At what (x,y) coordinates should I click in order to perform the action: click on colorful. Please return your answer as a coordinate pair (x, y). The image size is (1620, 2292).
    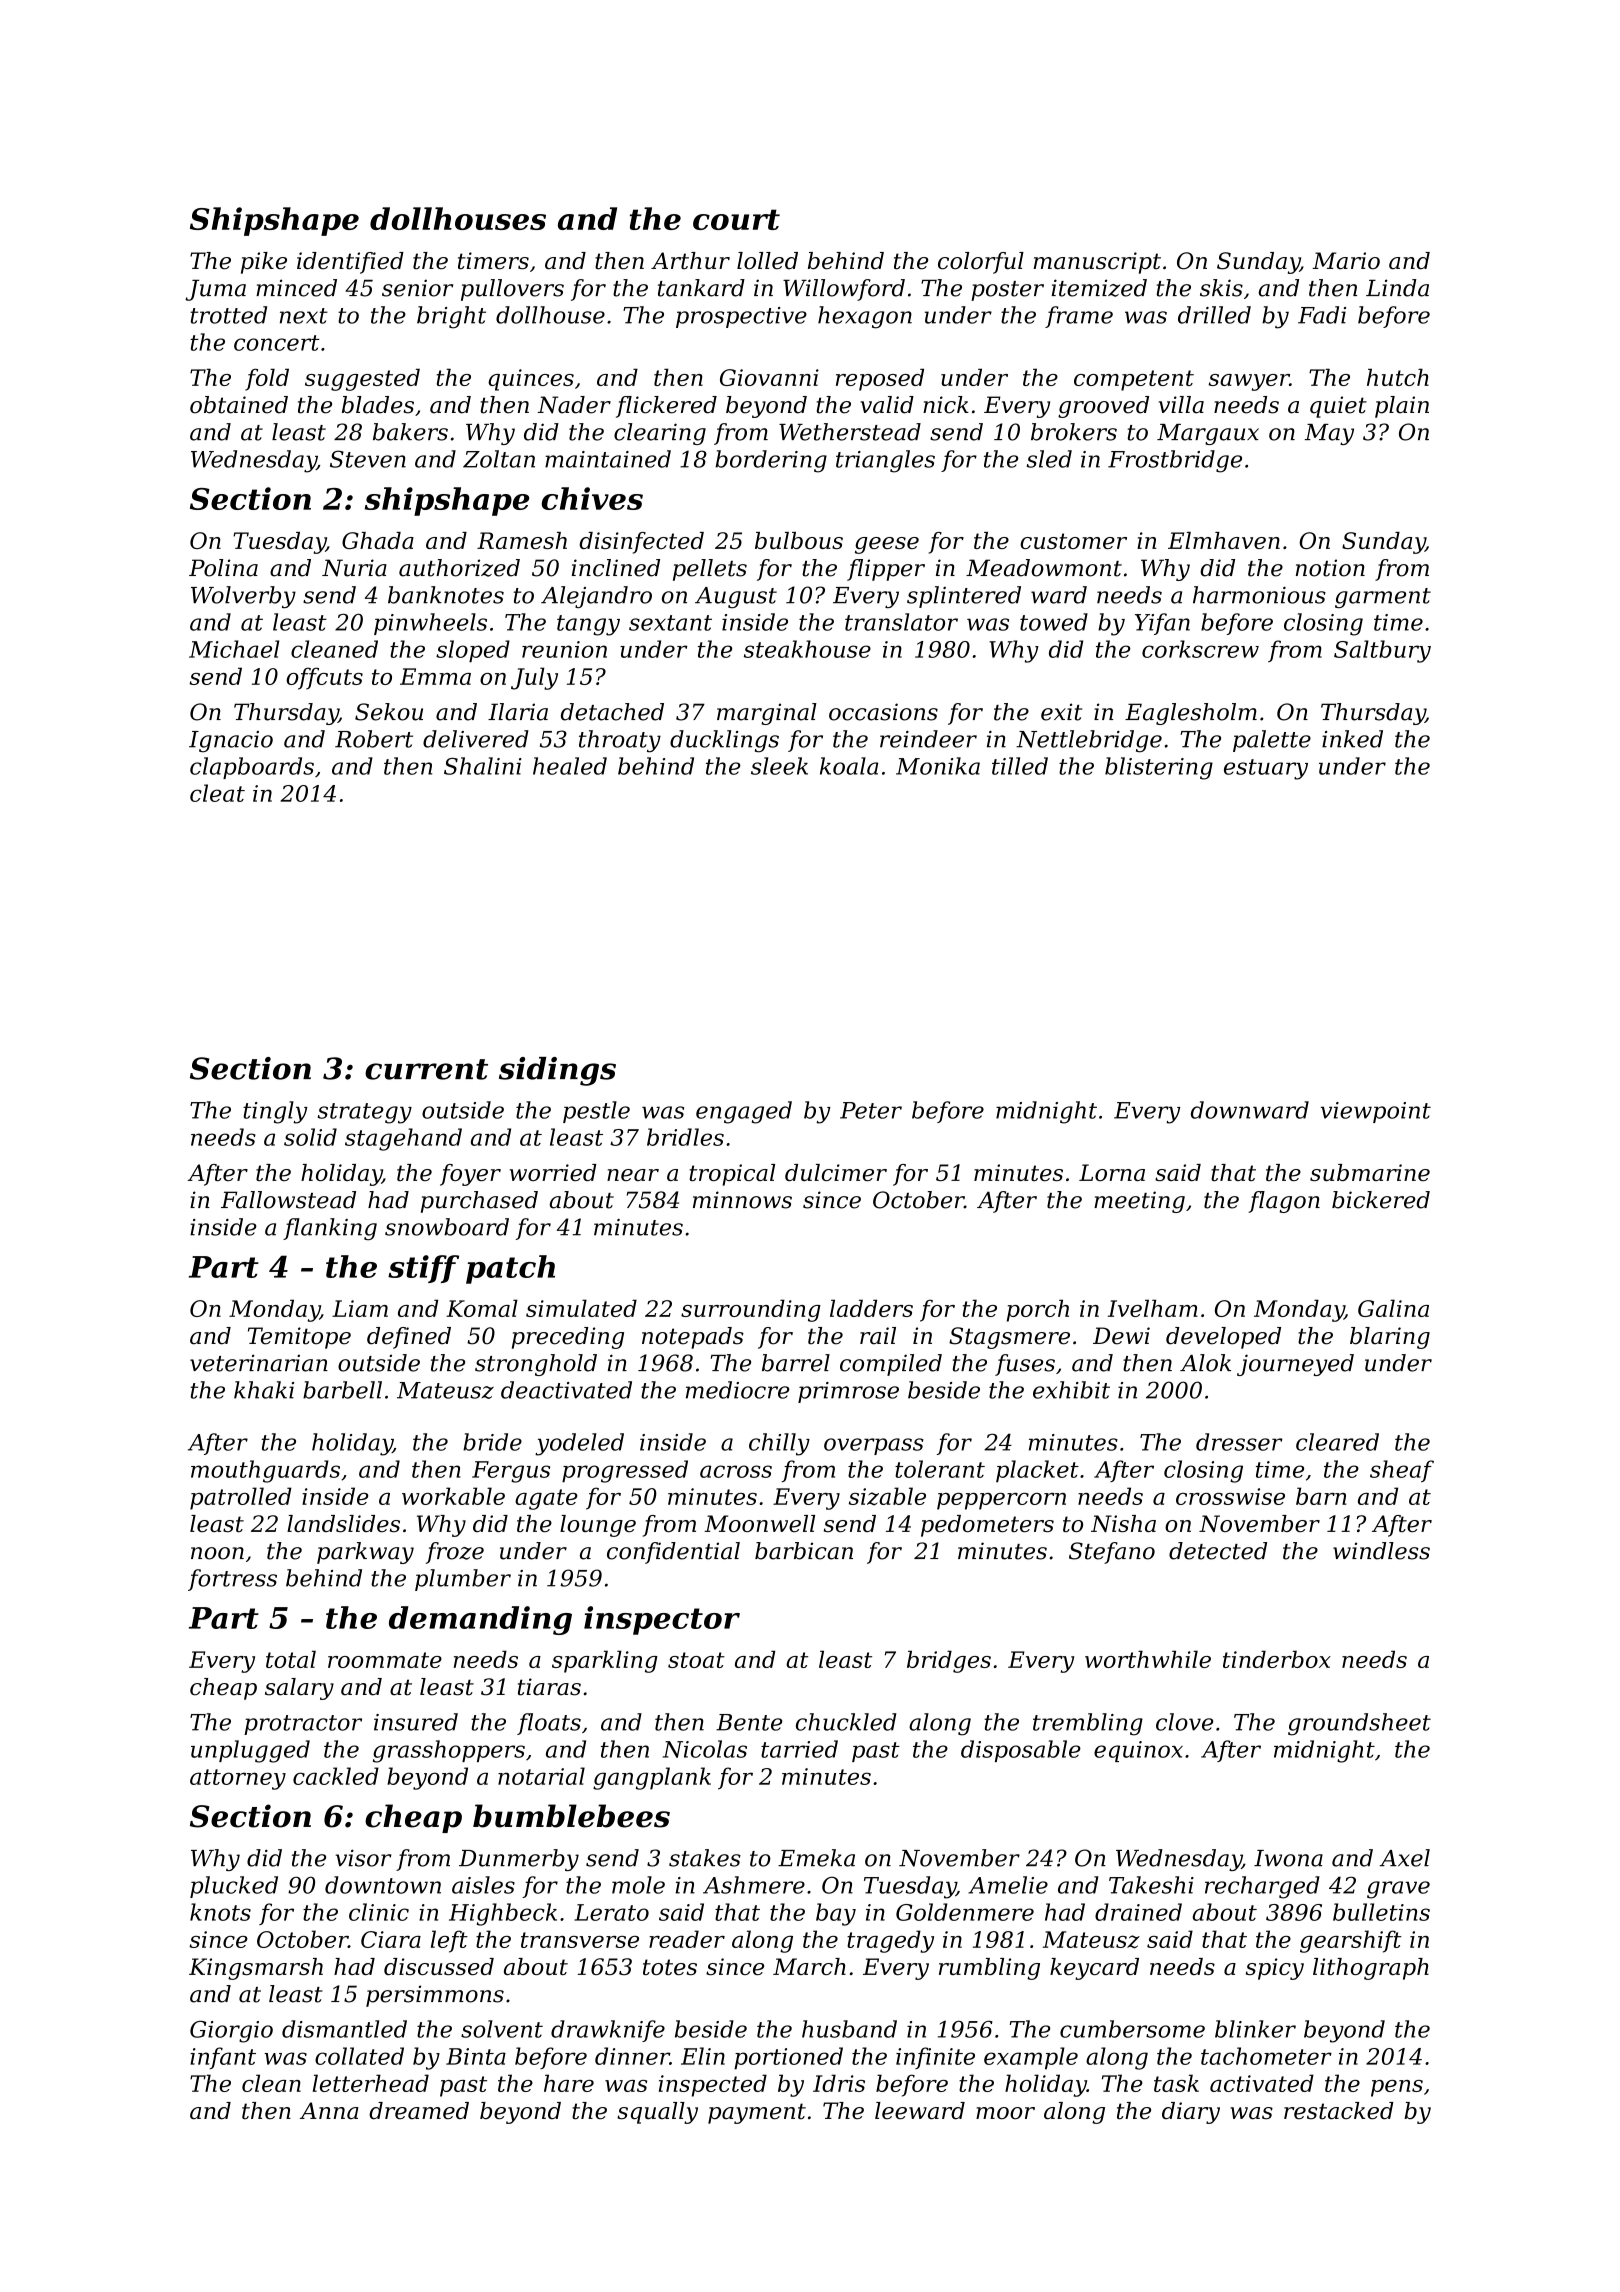
    Looking at the image, I should click on (981, 263).
